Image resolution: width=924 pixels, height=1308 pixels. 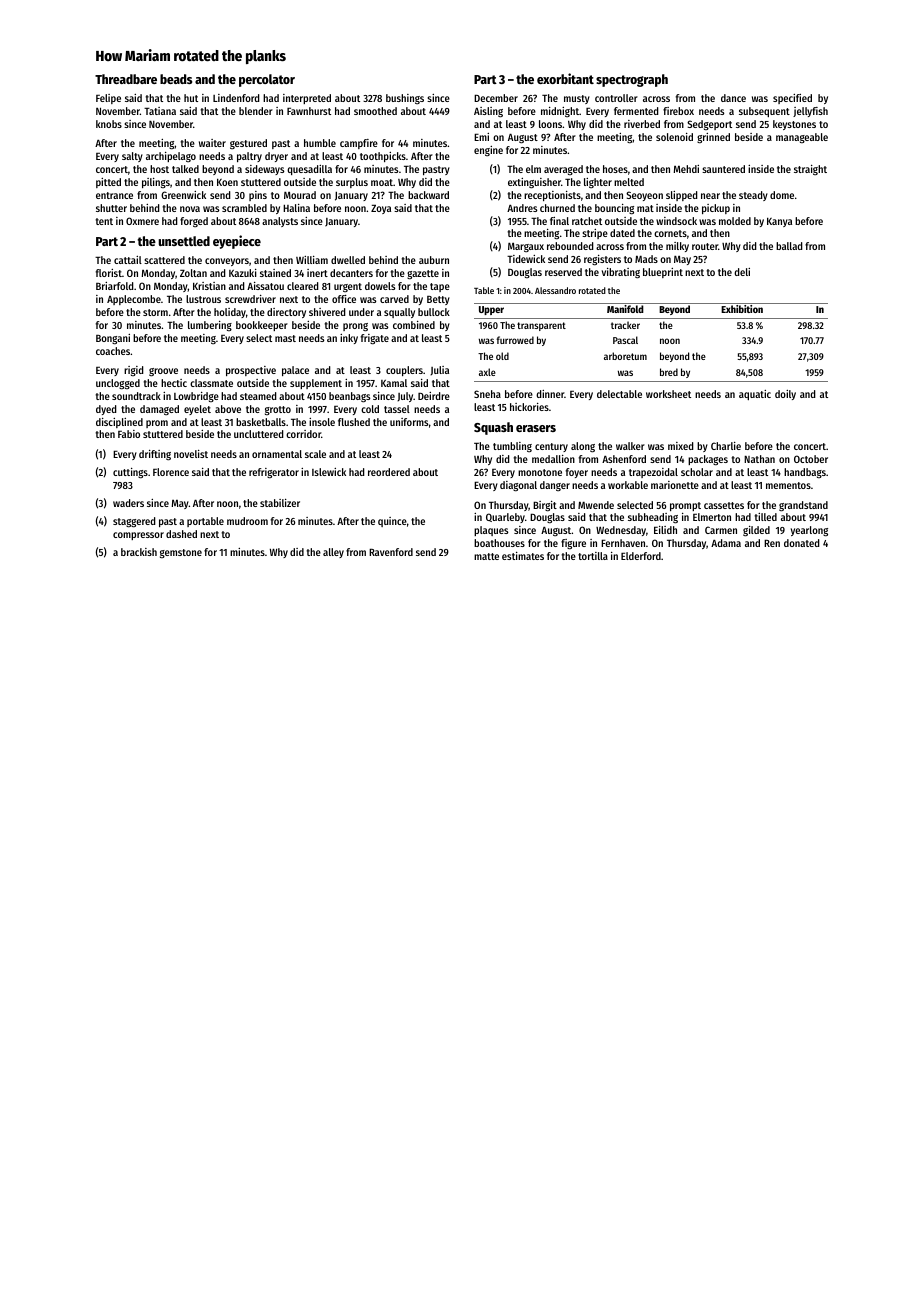 What do you see at coordinates (541, 326) in the document?
I see `transparent` at bounding box center [541, 326].
